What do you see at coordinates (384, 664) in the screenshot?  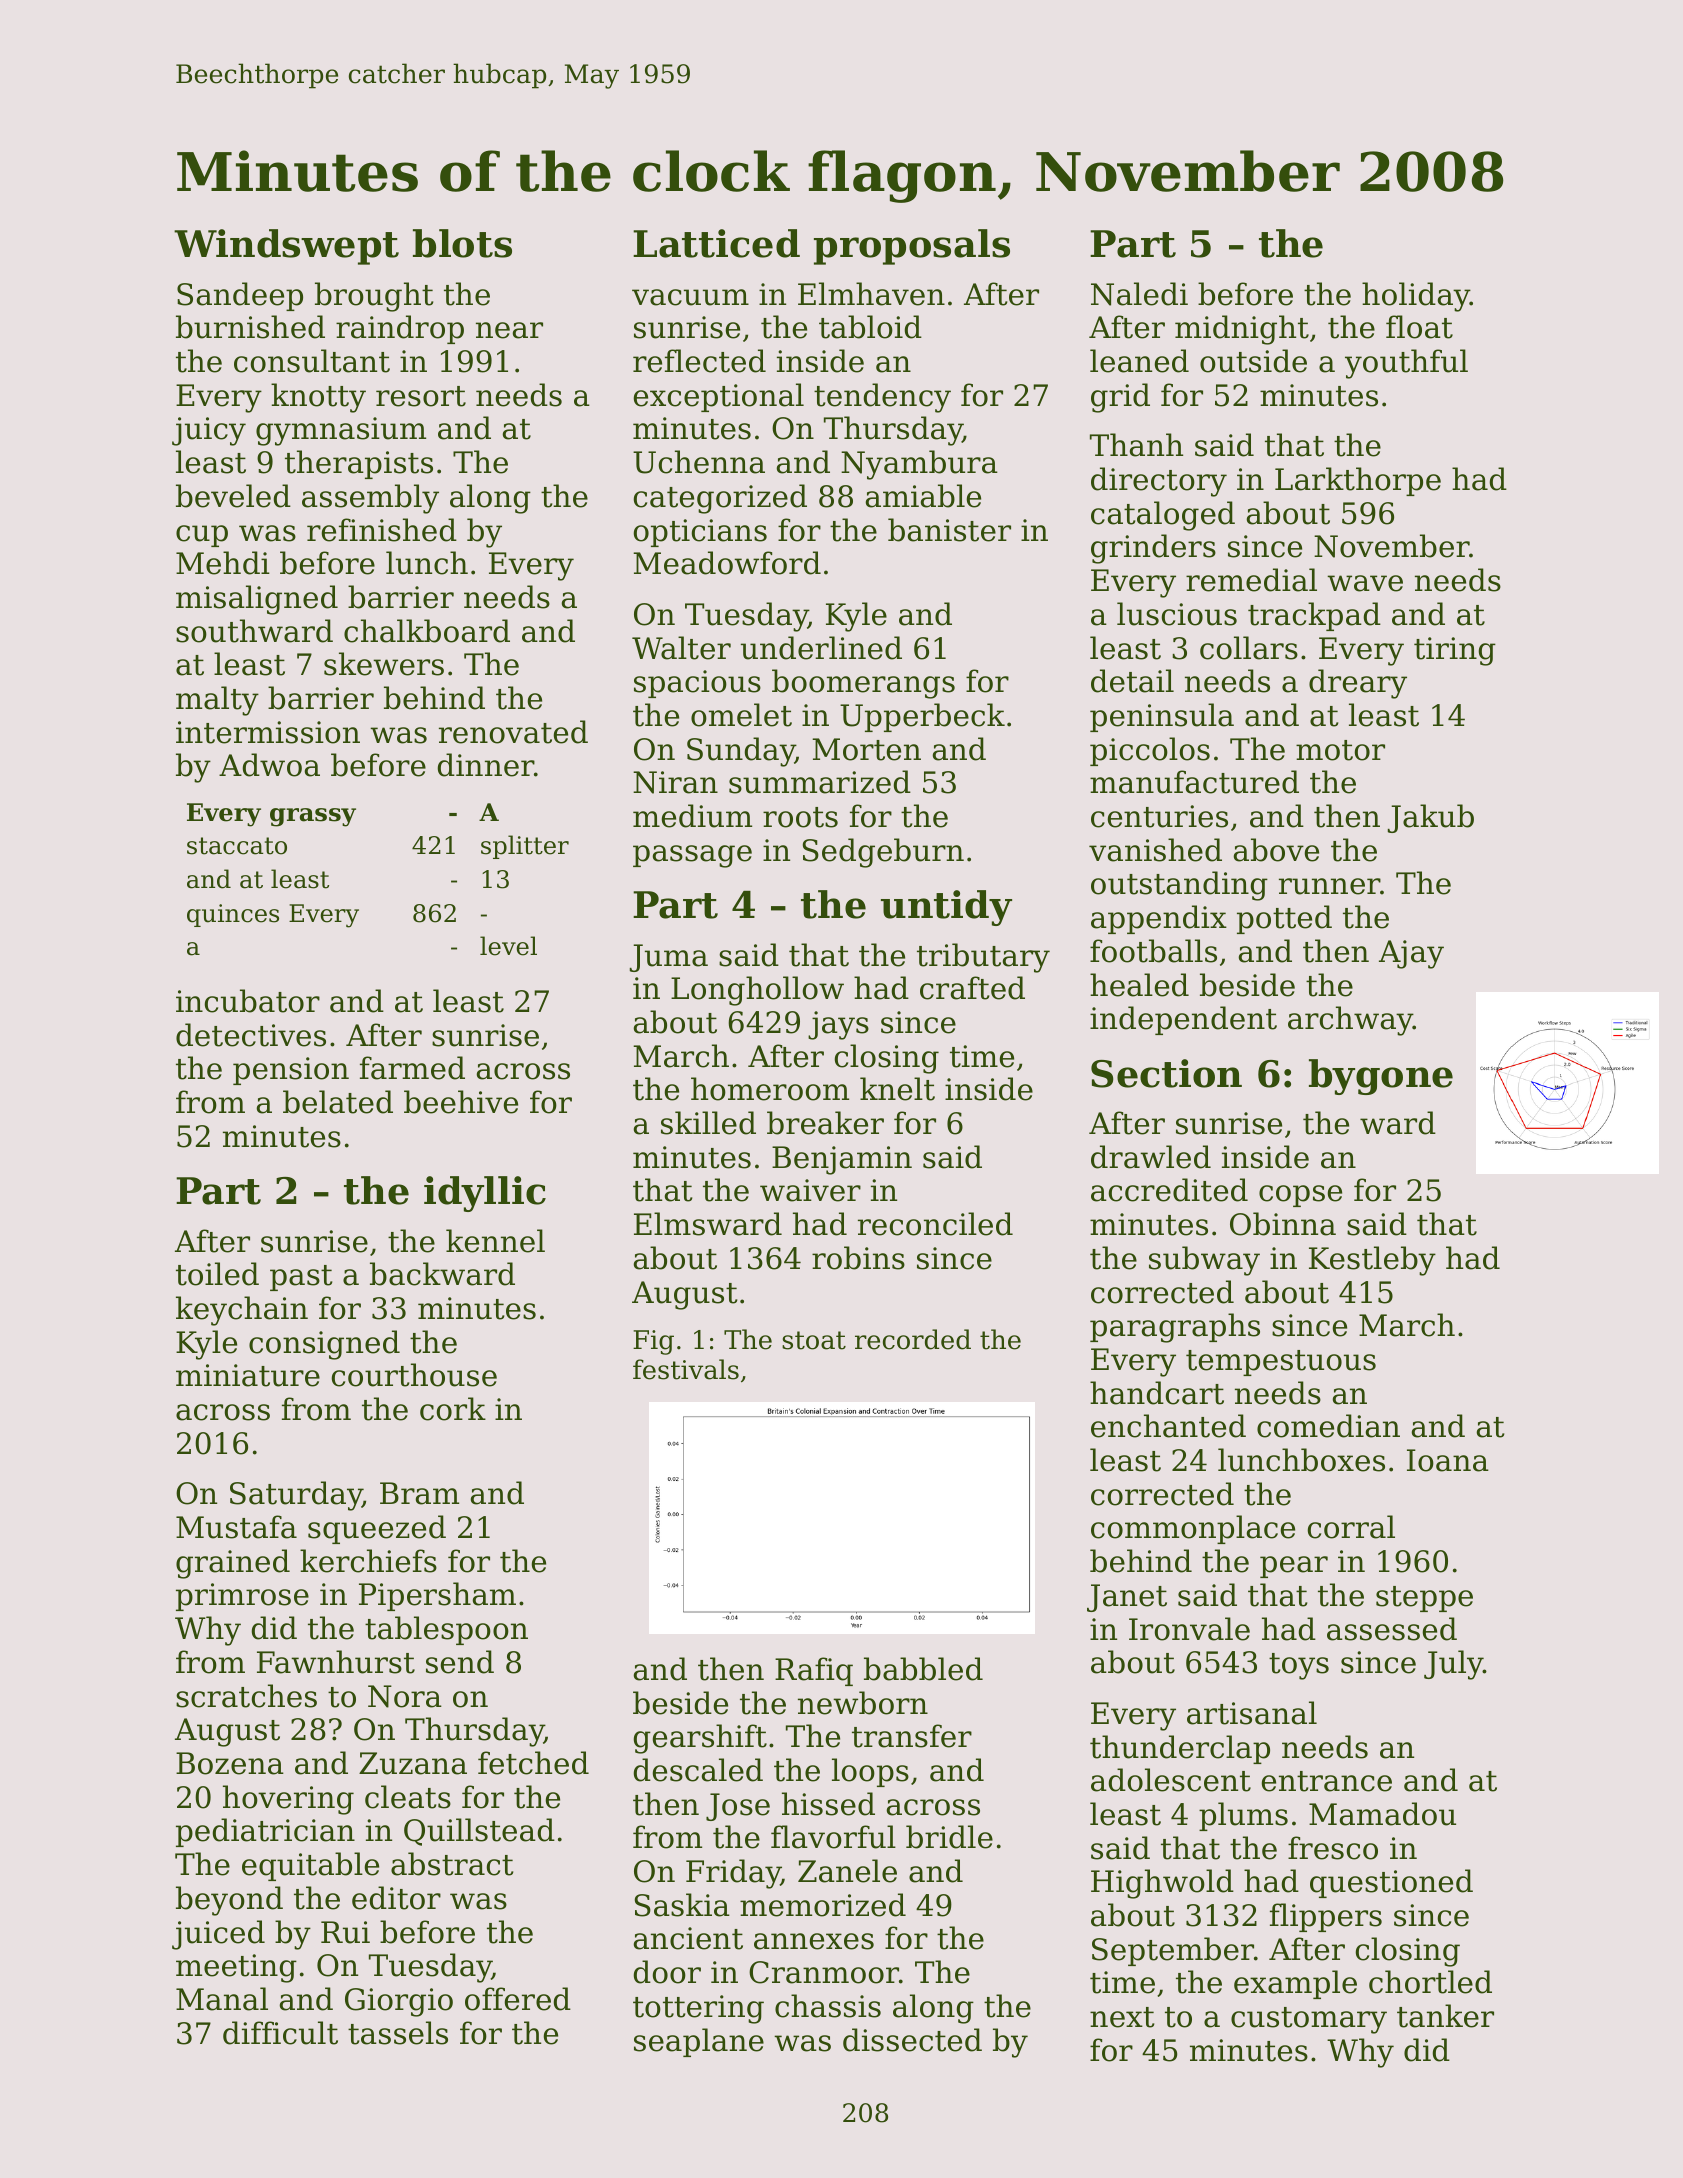 I see `skewers` at bounding box center [384, 664].
